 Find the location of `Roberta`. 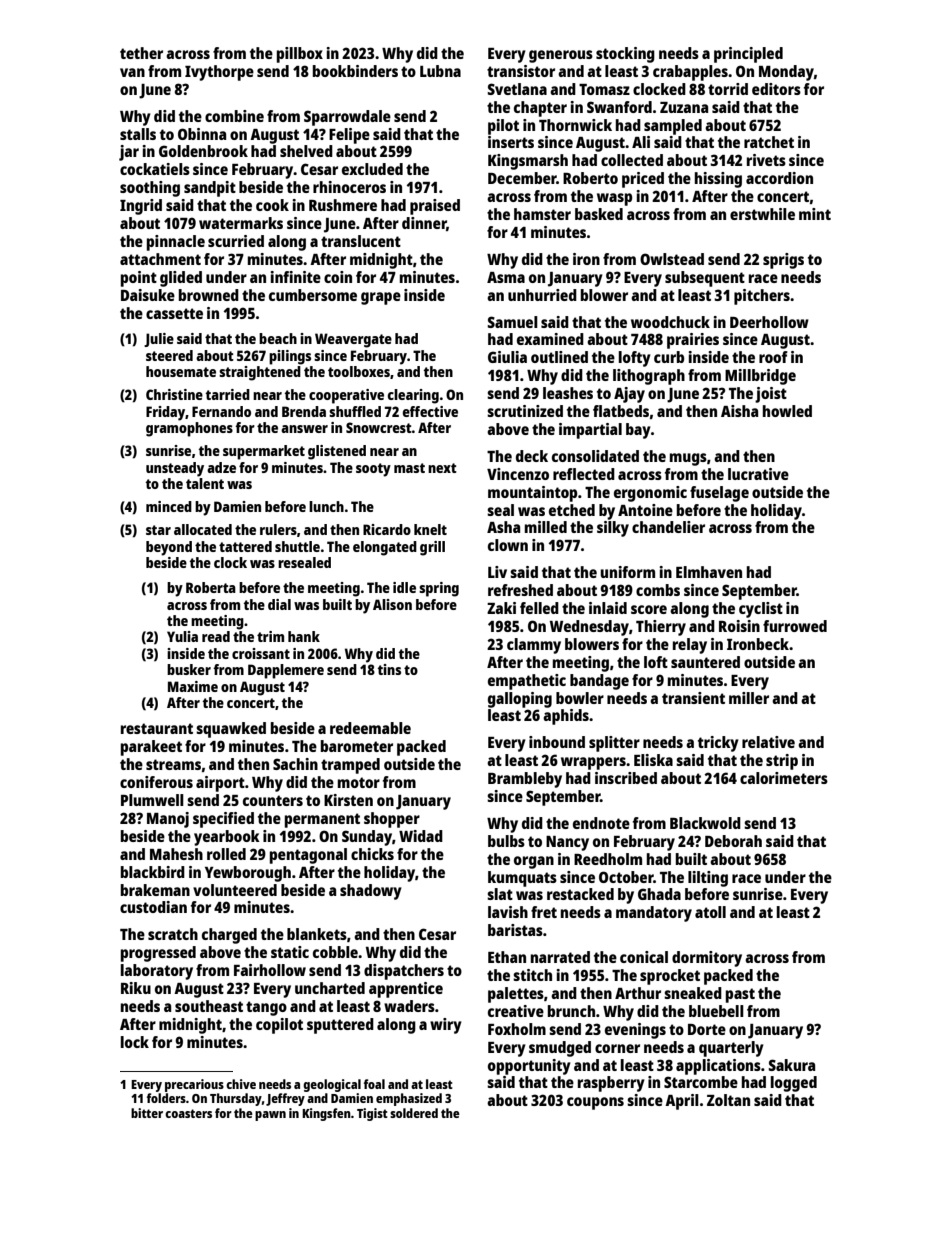

Roberta is located at coordinates (211, 587).
